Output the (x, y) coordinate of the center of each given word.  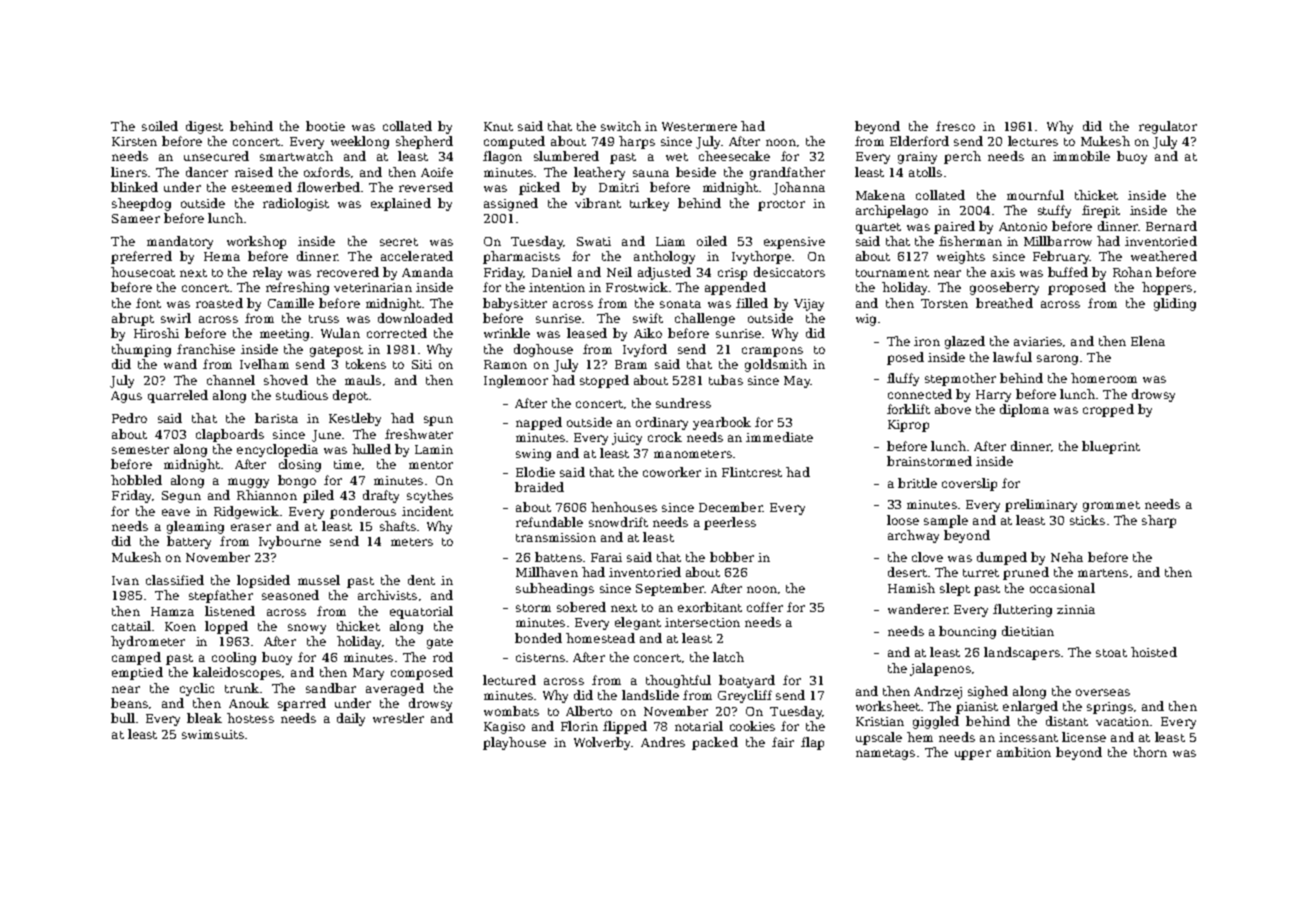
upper (973, 755)
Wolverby (602, 743)
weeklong (360, 142)
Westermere (699, 126)
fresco (955, 126)
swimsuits (213, 734)
